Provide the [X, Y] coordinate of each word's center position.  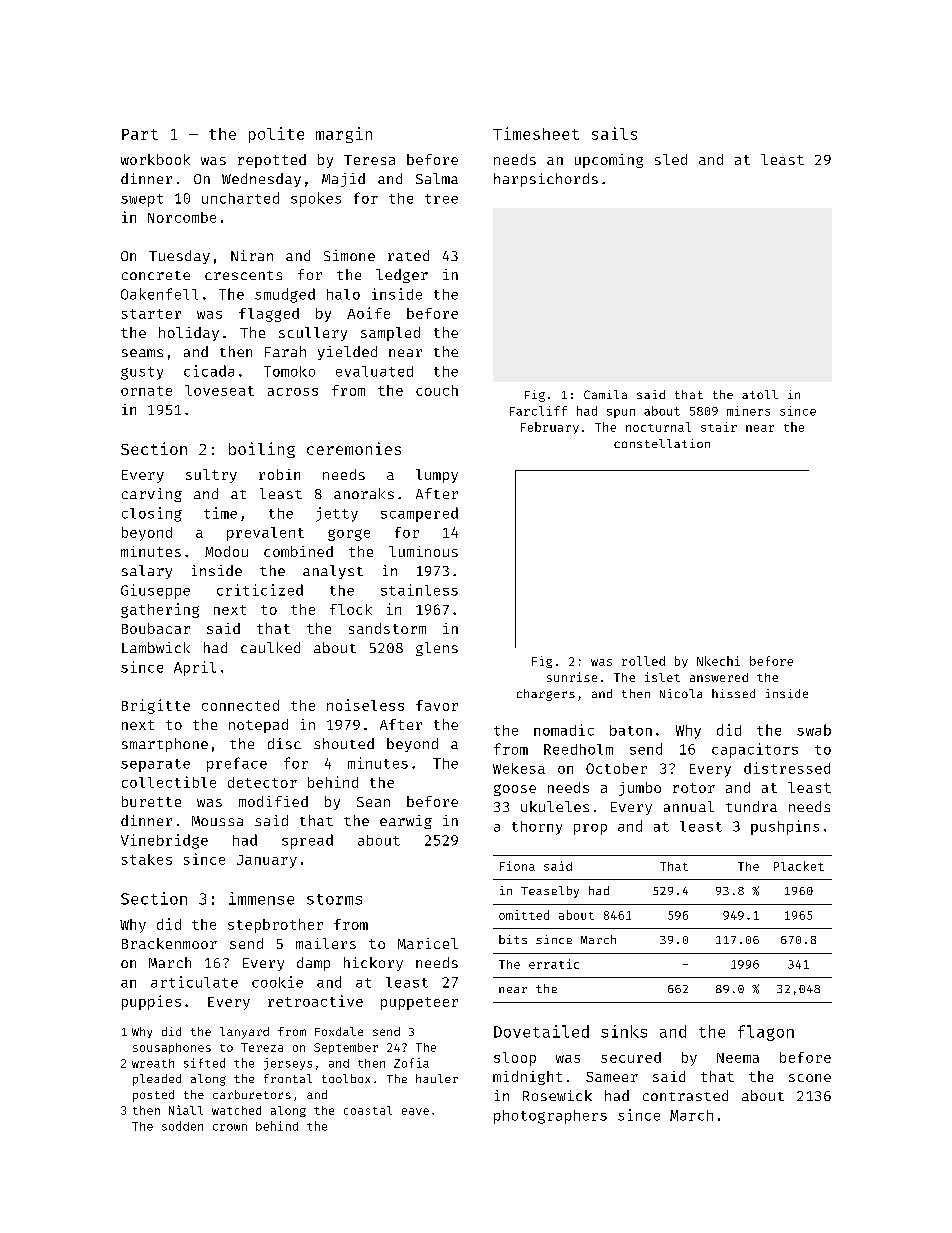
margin [344, 135]
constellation [662, 443]
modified [273, 801]
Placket [799, 866]
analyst [333, 572]
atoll [760, 394]
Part [140, 134]
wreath [153, 1063]
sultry [211, 476]
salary [147, 572]
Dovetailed [541, 1031]
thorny [537, 828]
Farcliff [538, 411]
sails [614, 133]
